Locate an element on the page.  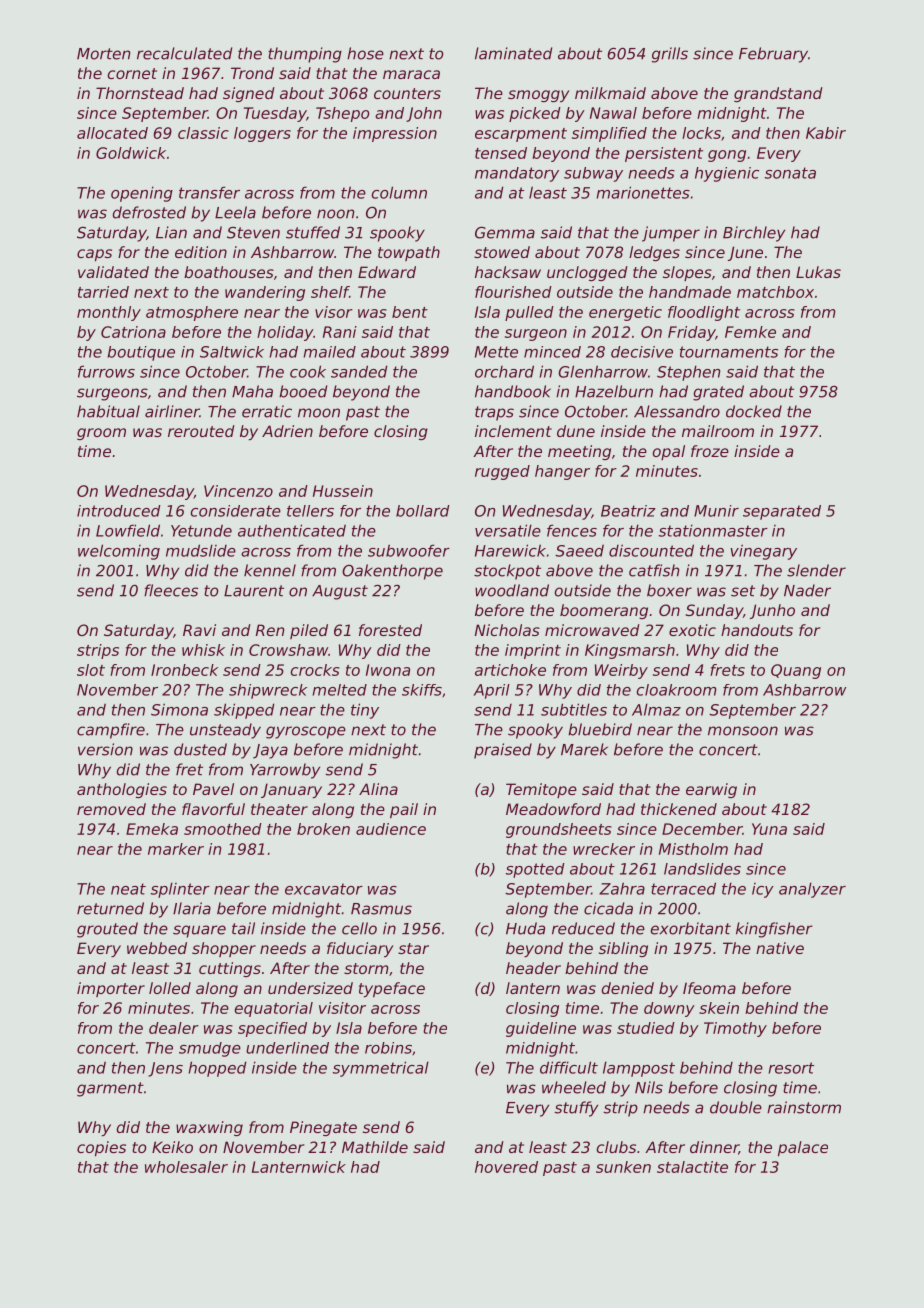
exorbitant is located at coordinates (691, 928).
